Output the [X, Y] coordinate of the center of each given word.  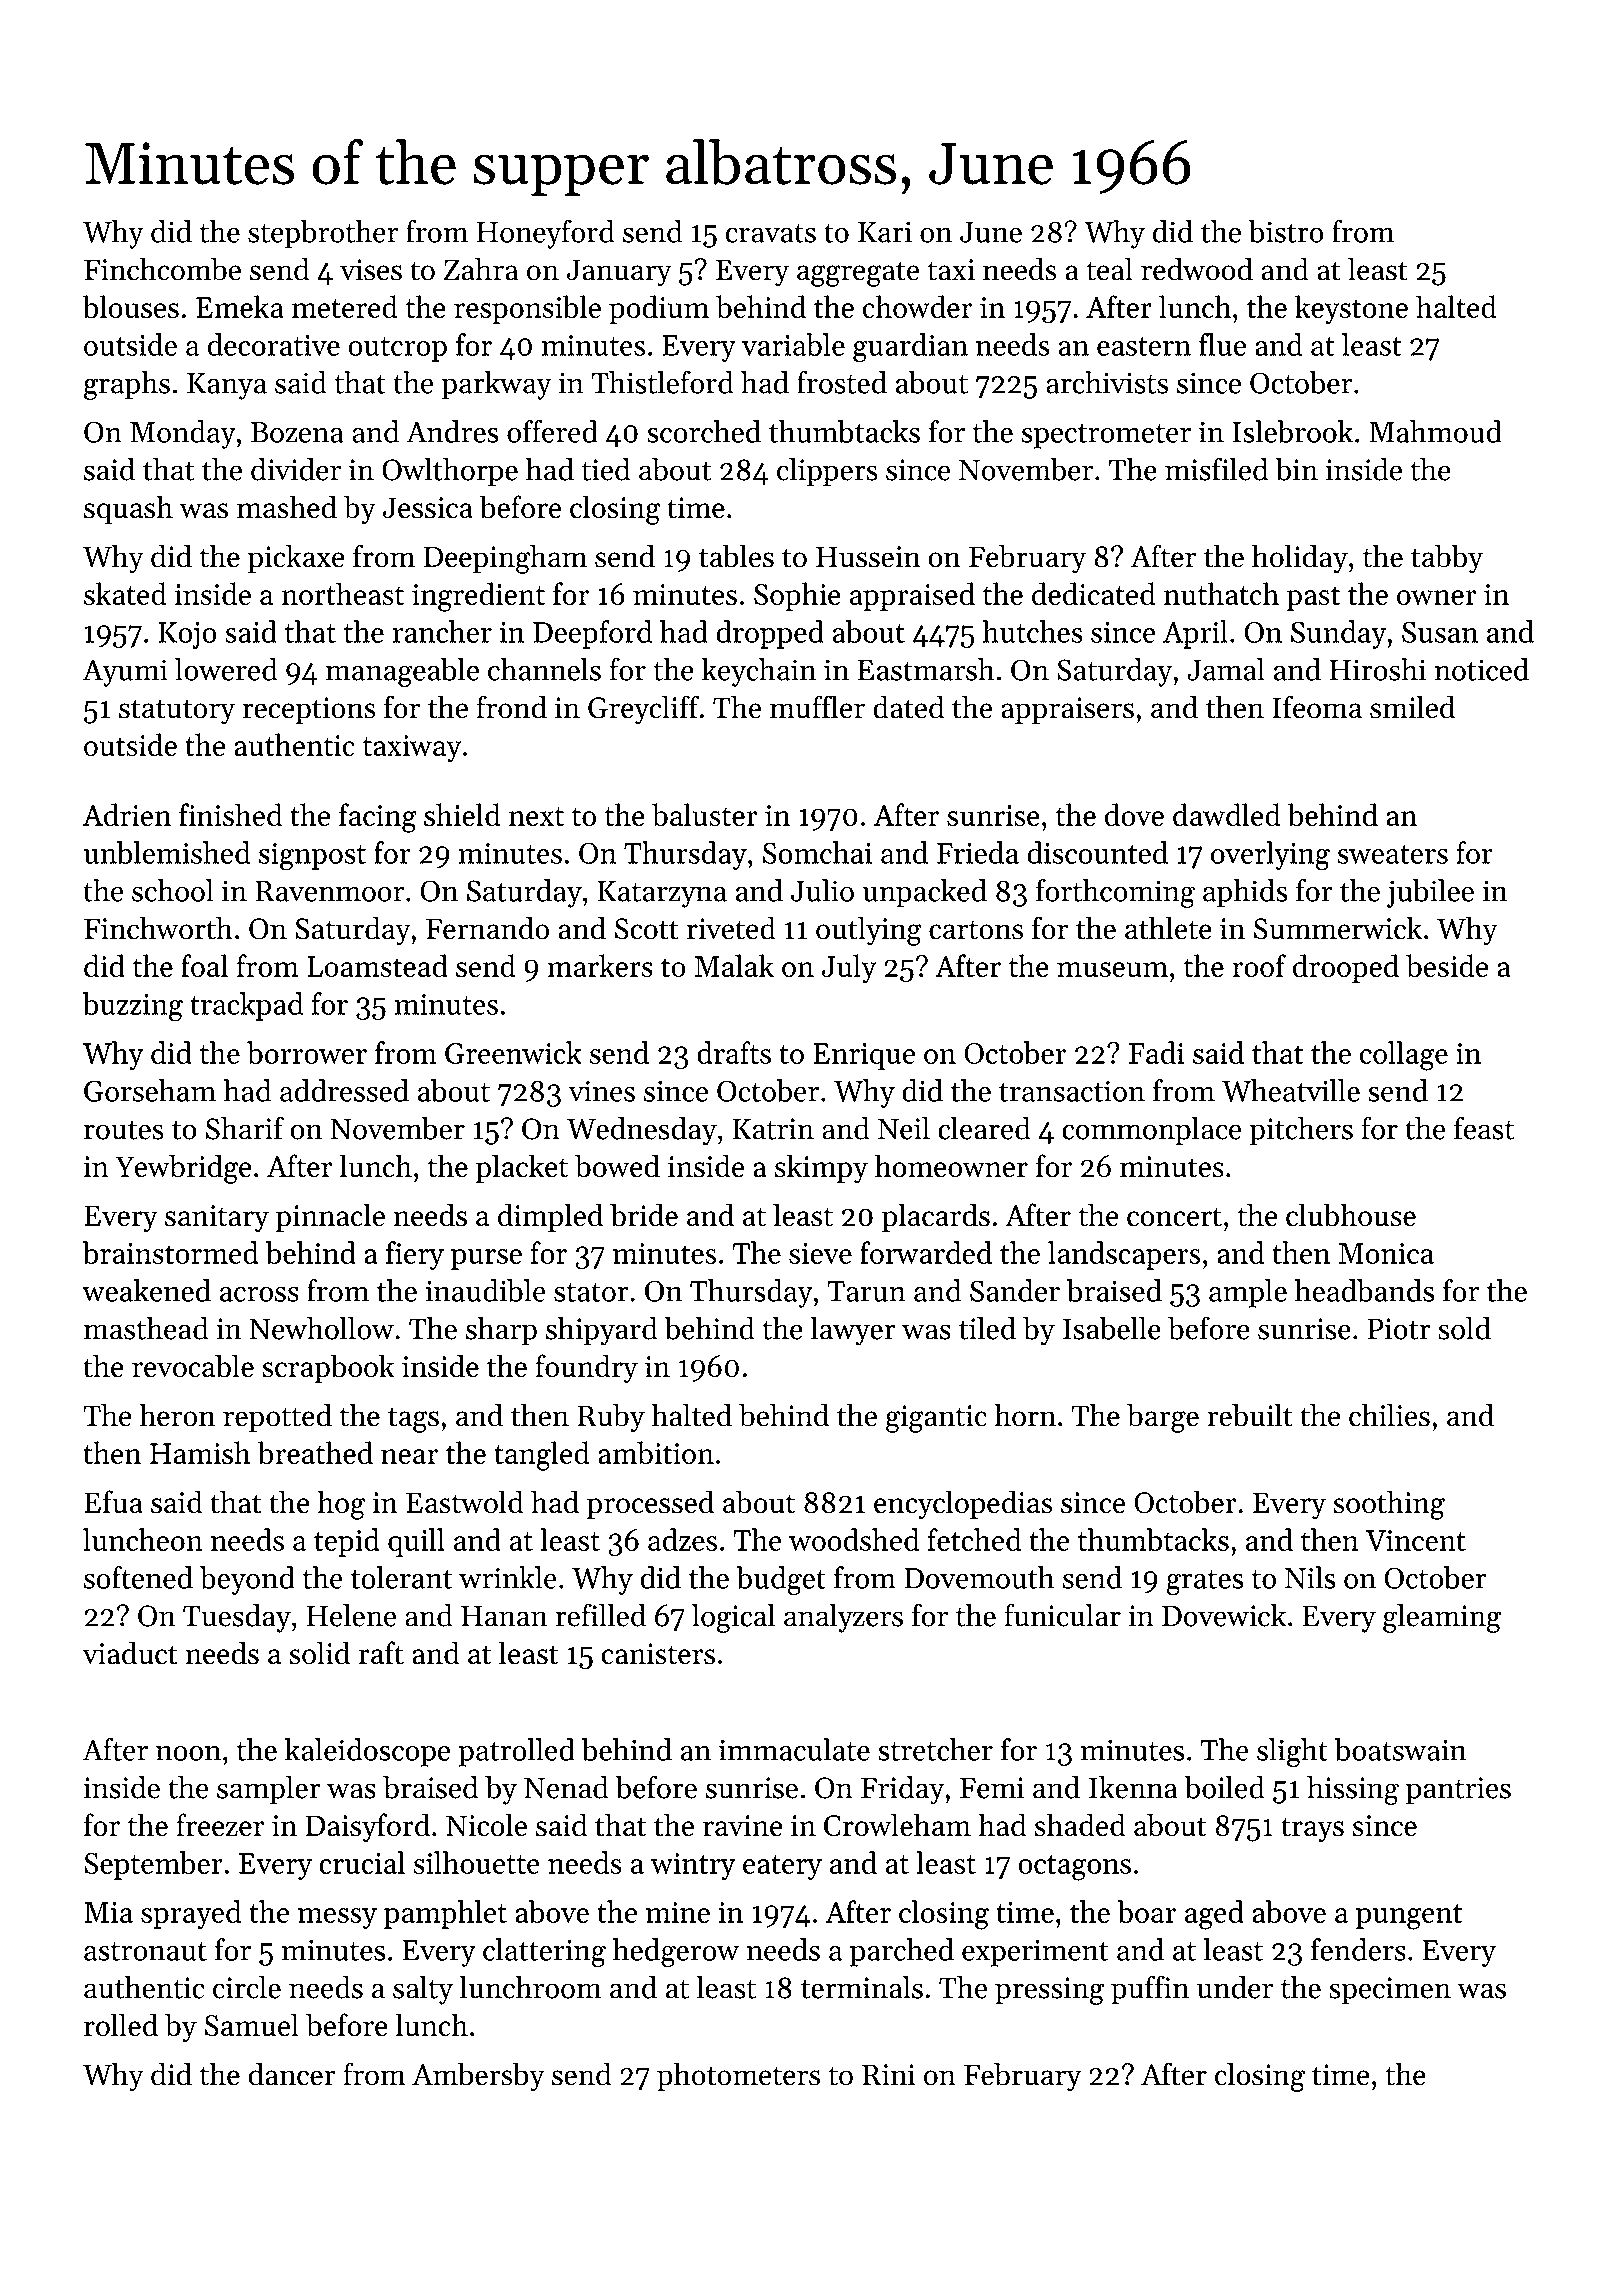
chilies [1389, 1415]
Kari [885, 232]
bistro [1286, 231]
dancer [292, 2074]
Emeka [240, 306]
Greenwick [513, 1052]
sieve [820, 1253]
